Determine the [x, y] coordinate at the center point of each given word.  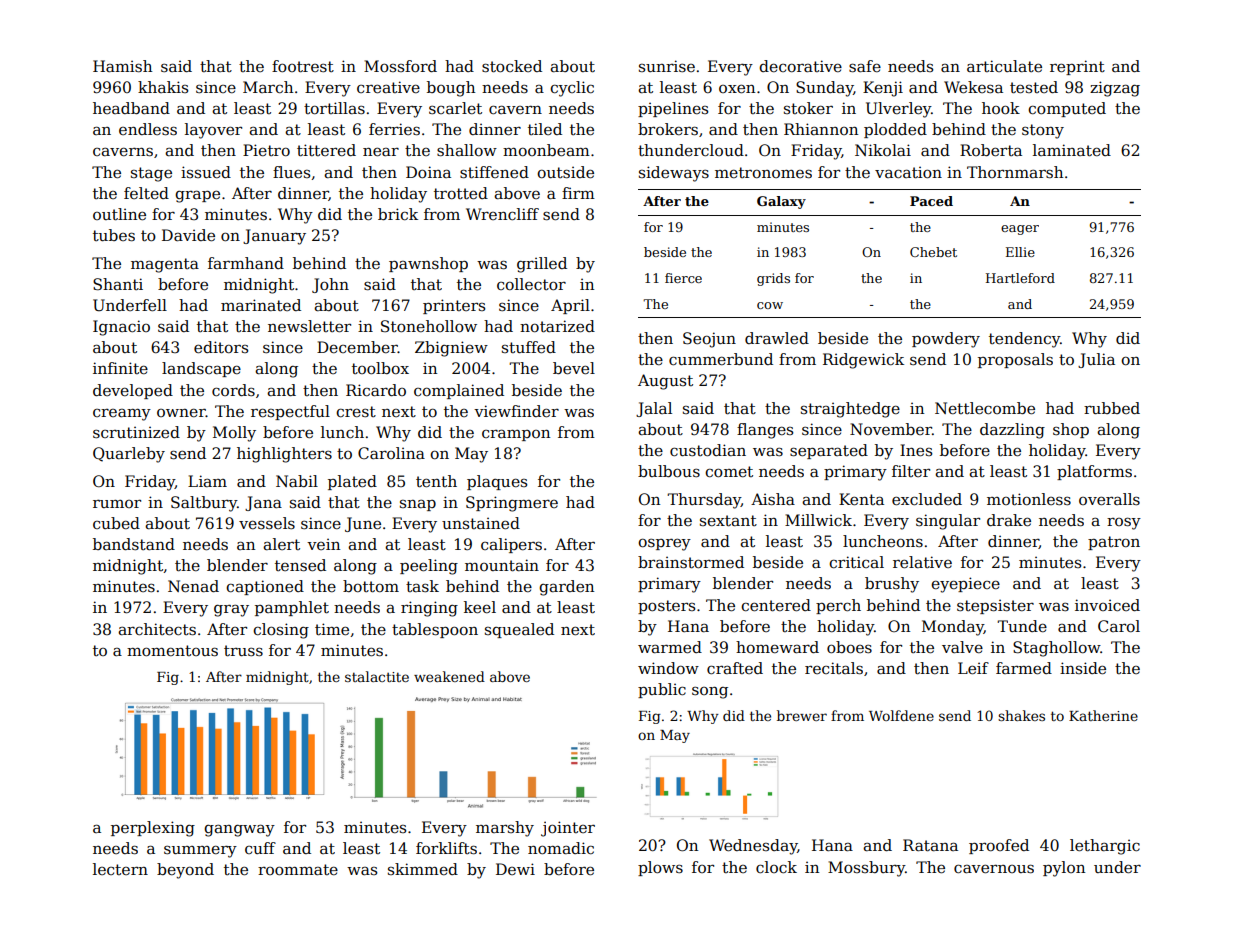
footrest [303, 66]
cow [770, 305]
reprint [1077, 67]
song [710, 692]
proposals [1015, 360]
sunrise [667, 66]
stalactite [377, 676]
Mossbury [866, 869]
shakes [1021, 715]
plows [660, 868]
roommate [298, 870]
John [330, 285]
